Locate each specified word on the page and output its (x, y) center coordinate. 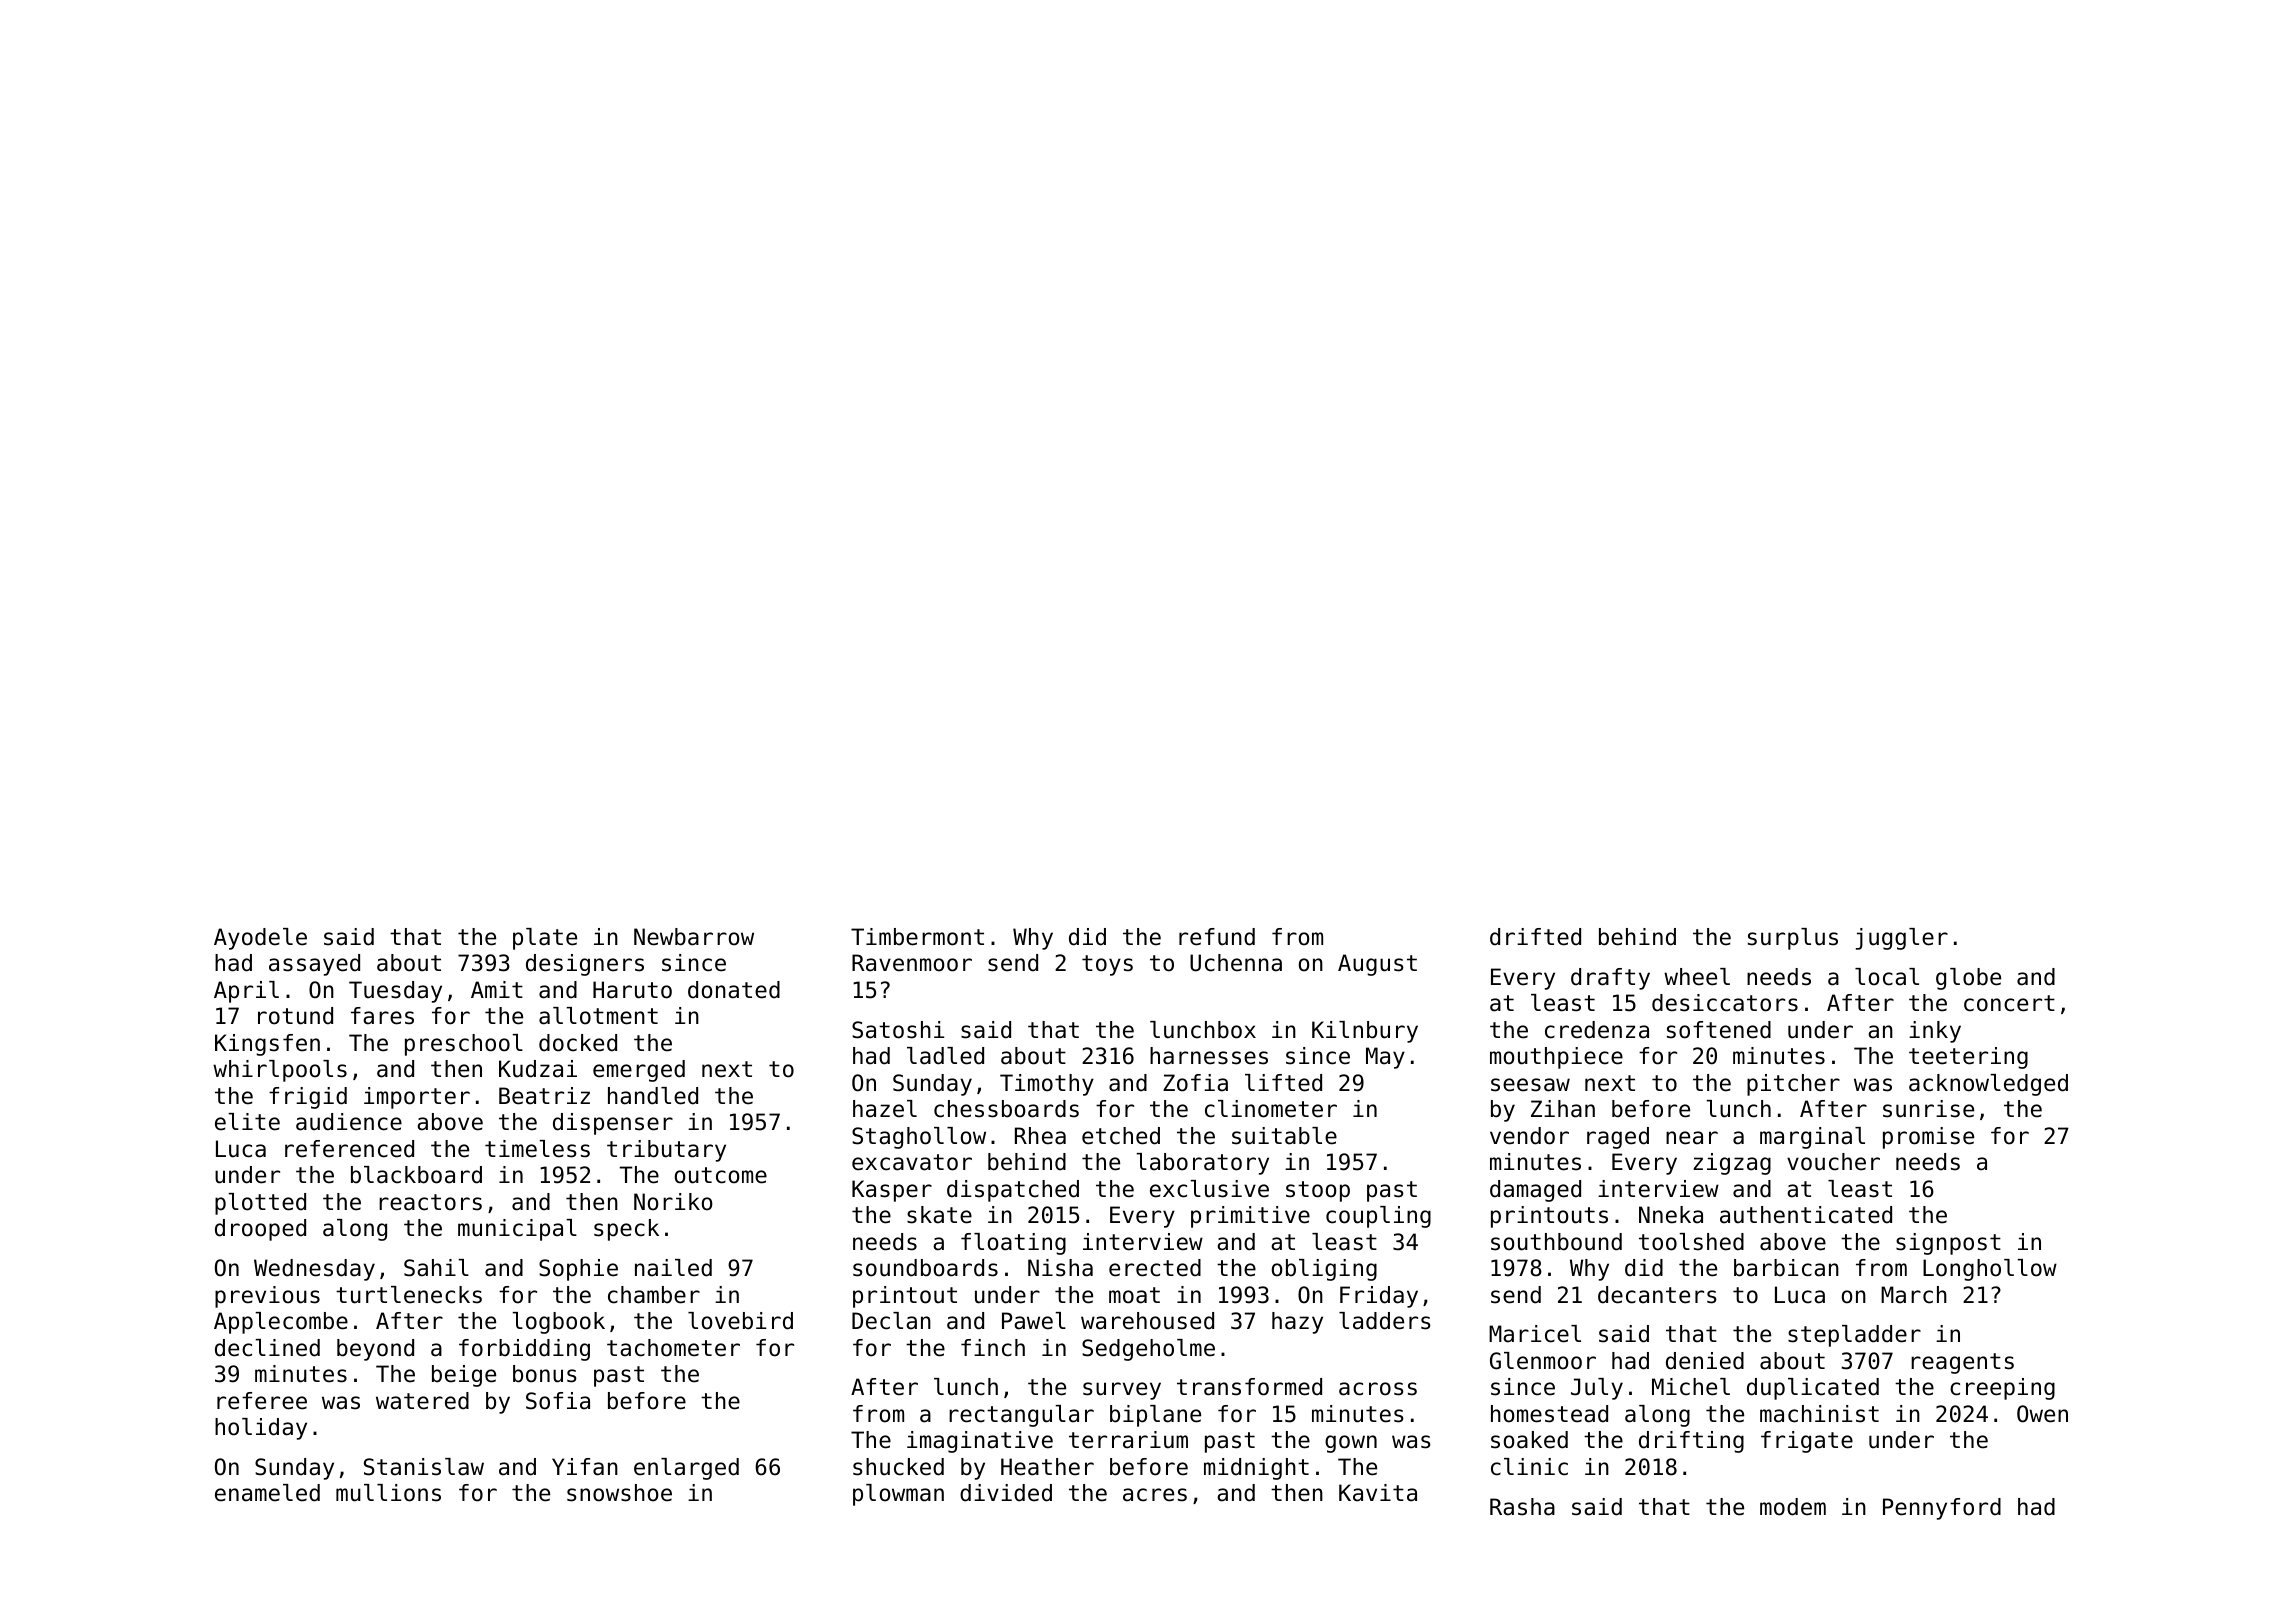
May (1385, 1058)
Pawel (1034, 1321)
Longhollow (1990, 1270)
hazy (1297, 1323)
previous (267, 1297)
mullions (388, 1493)
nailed (673, 1268)
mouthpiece (1556, 1058)
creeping (2002, 1389)
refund (1217, 937)
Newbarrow (694, 937)
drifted (1535, 937)
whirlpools (280, 1071)
